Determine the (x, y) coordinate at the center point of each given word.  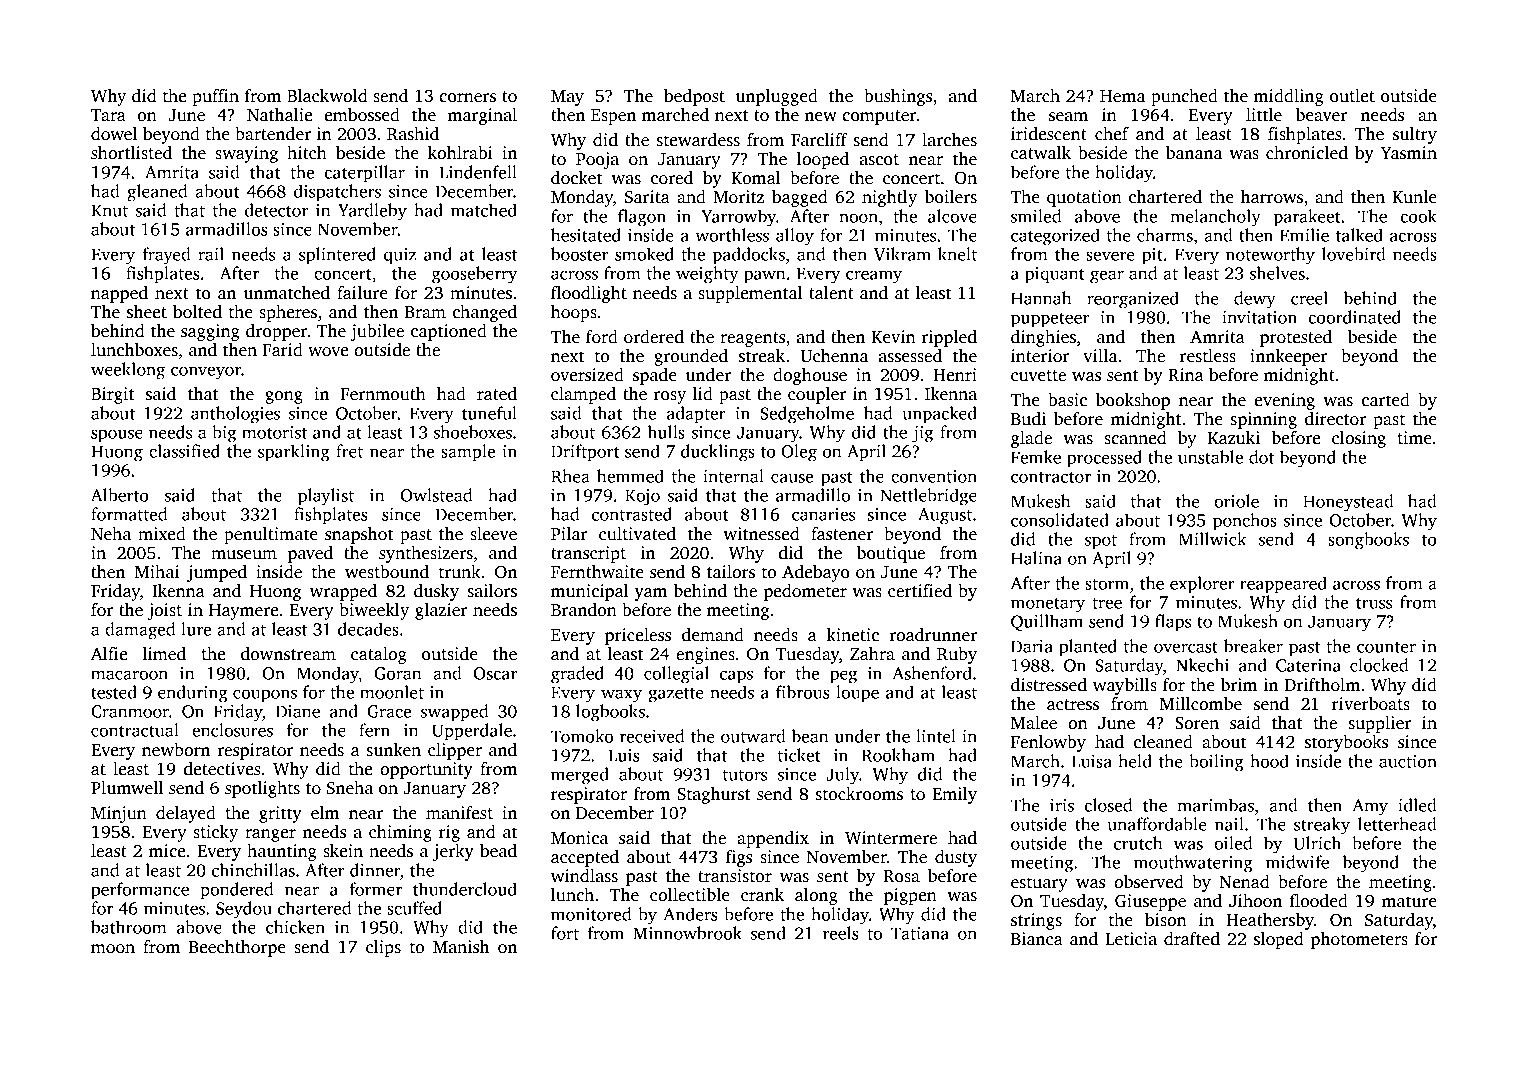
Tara (108, 115)
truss (1374, 603)
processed (1104, 459)
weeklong (128, 371)
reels (840, 933)
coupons (265, 696)
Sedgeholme (807, 415)
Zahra (872, 654)
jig (923, 434)
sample (468, 453)
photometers (1359, 940)
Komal (756, 178)
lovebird (1354, 254)
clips (383, 948)
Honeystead (1348, 503)
